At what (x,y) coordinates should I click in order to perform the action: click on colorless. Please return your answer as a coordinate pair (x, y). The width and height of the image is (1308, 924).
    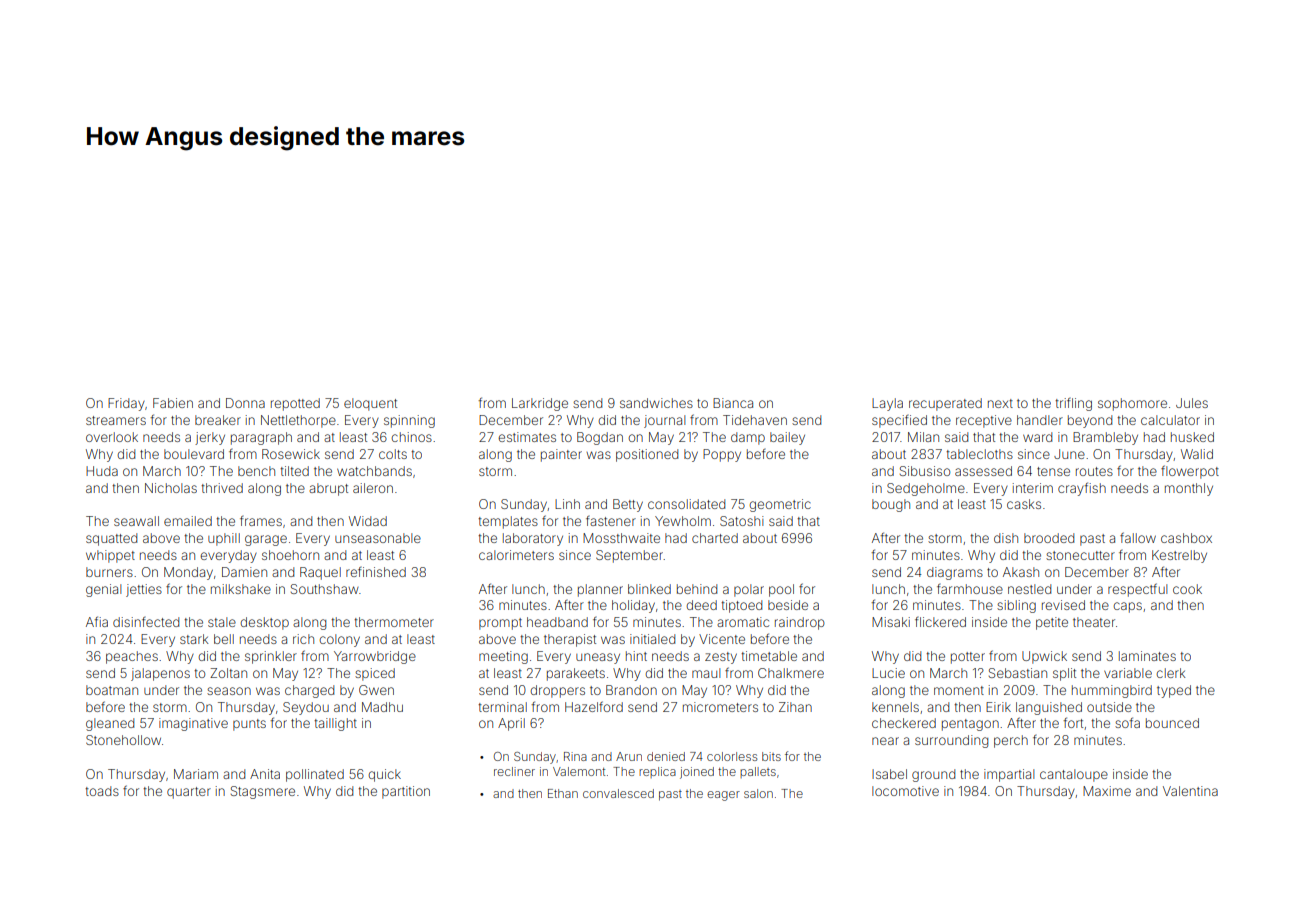
    Looking at the image, I should click on (732, 756).
